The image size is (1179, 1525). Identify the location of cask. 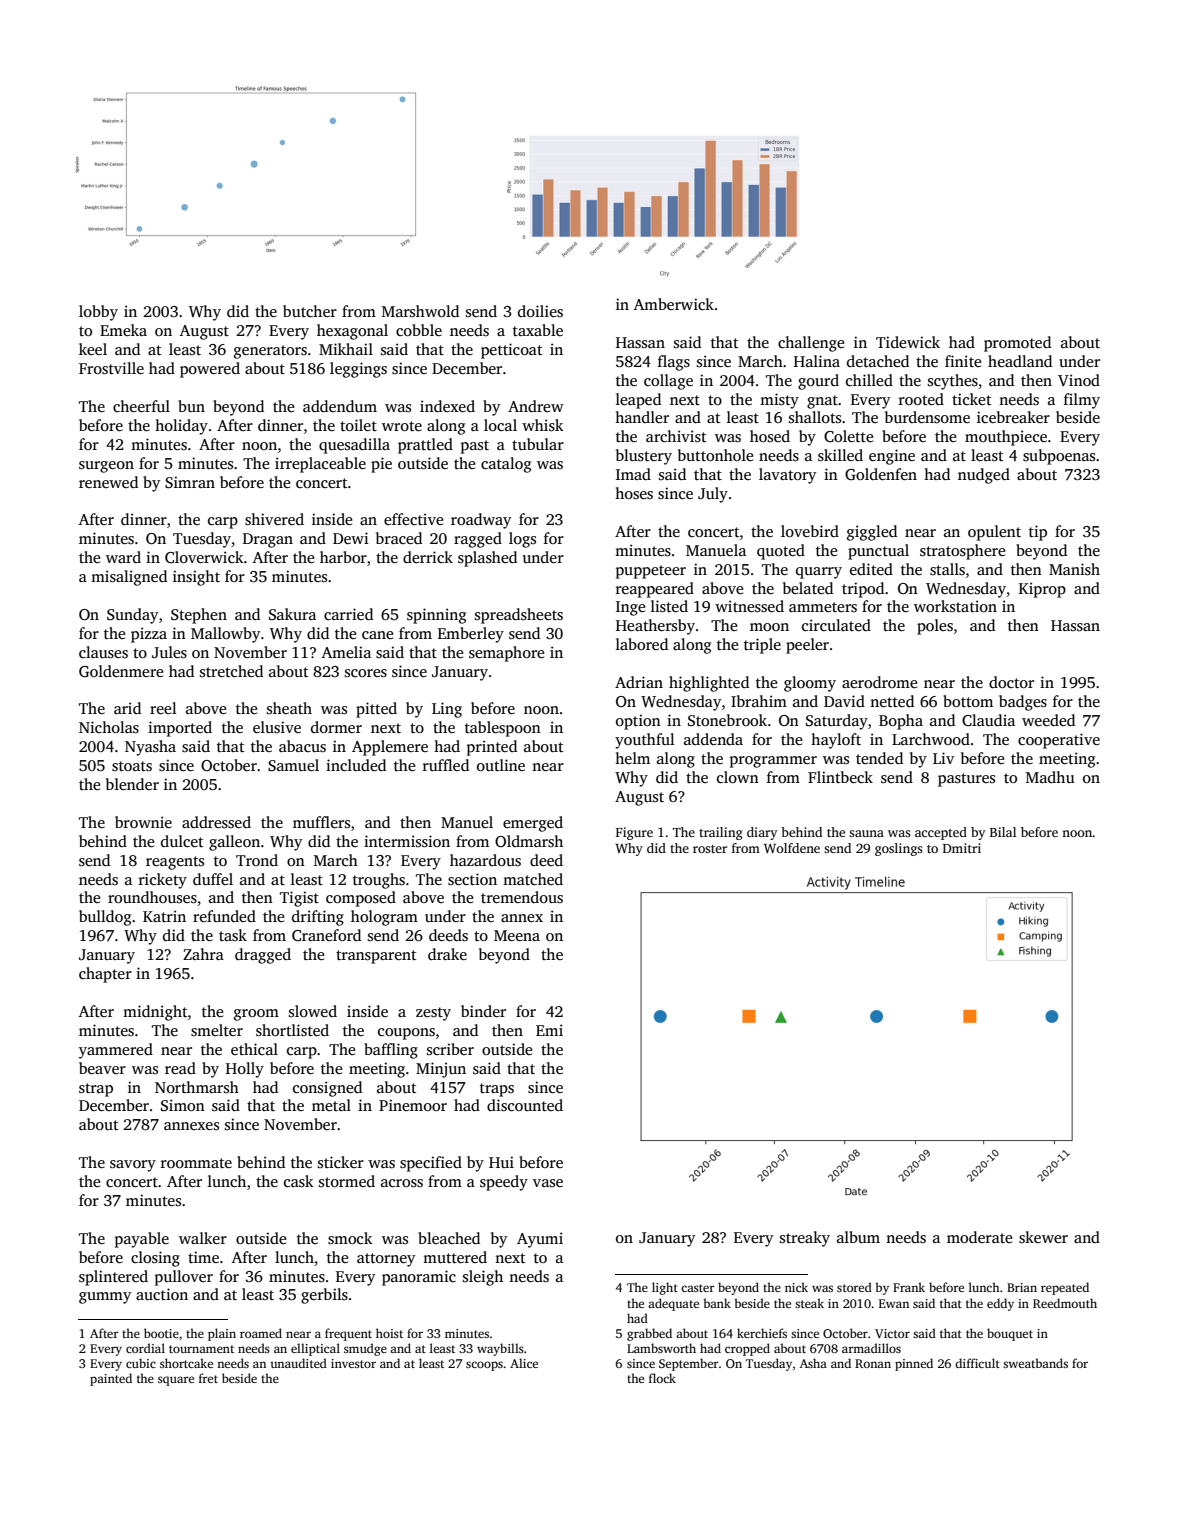
(299, 1181).
